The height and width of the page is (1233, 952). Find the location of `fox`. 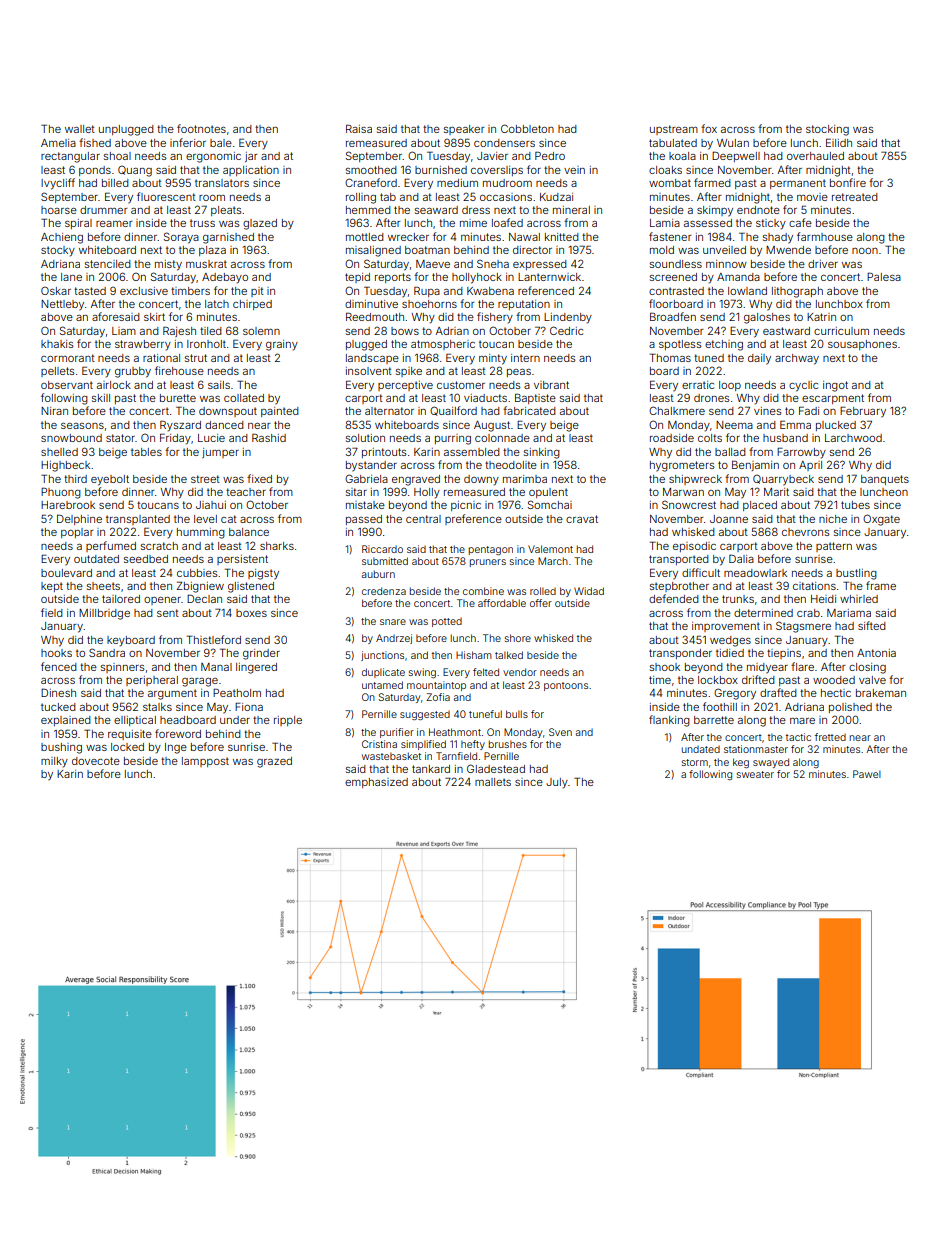

fox is located at coordinates (709, 128).
